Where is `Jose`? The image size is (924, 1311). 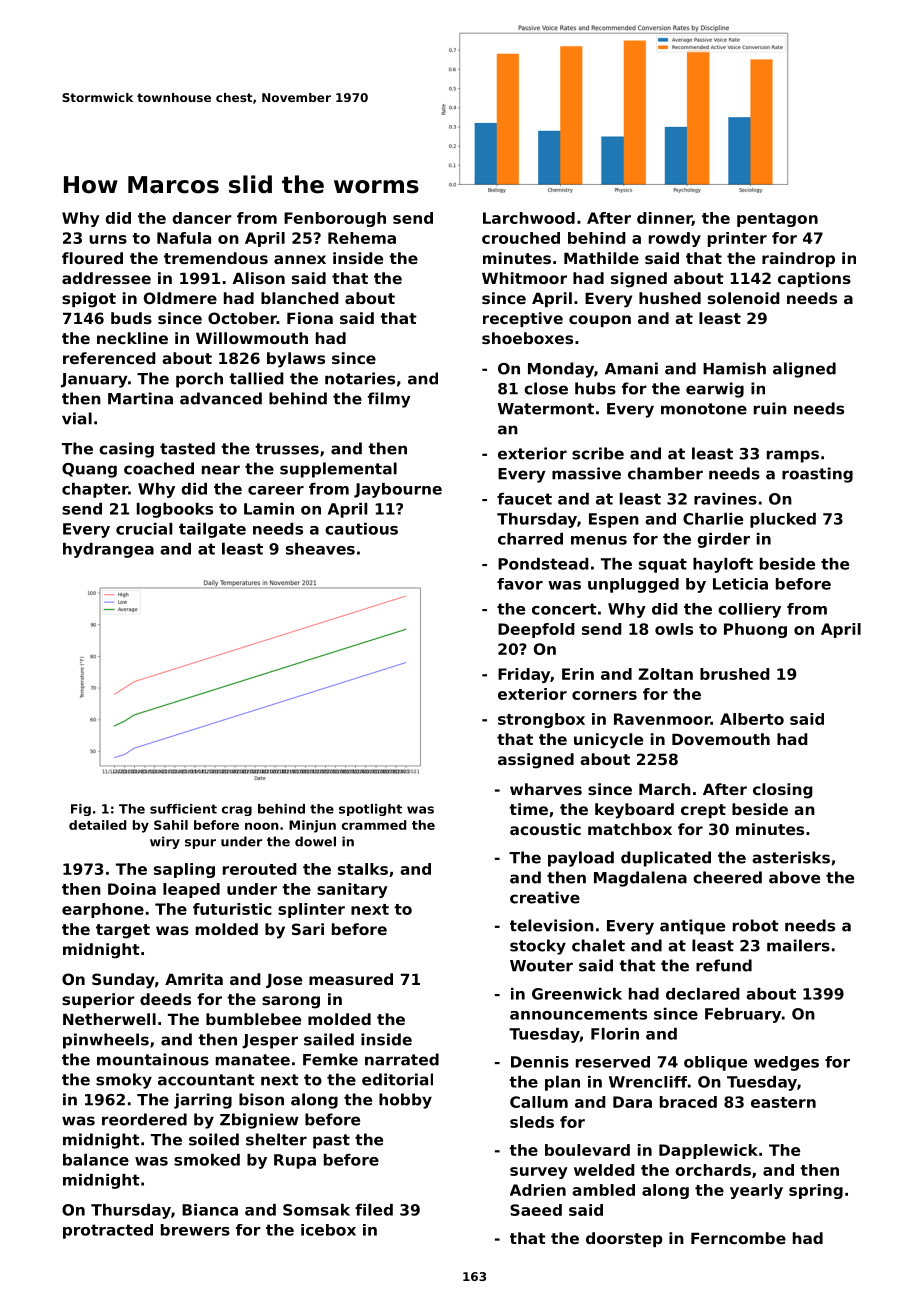 Jose is located at coordinates (284, 980).
